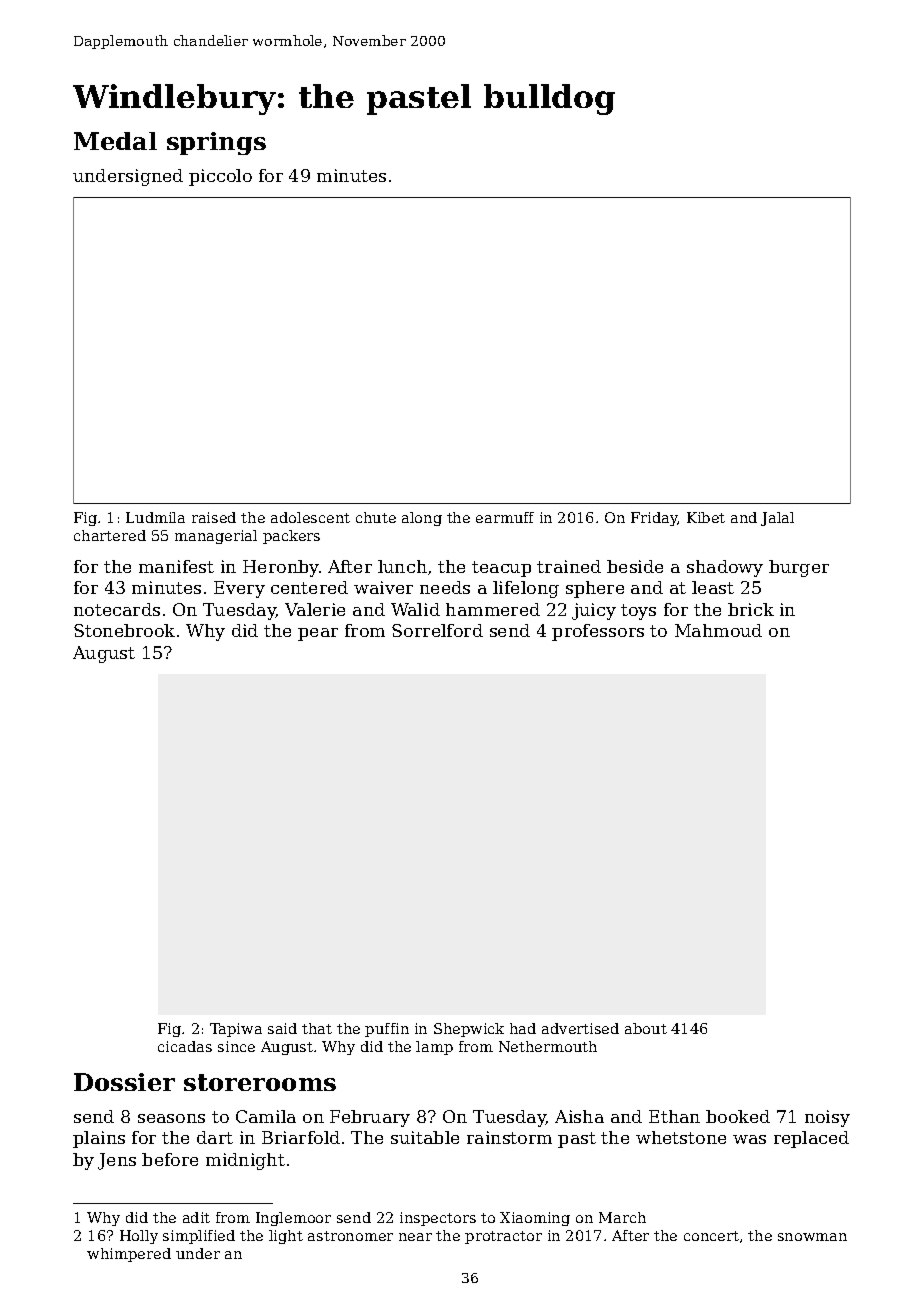  I want to click on burger, so click(799, 568).
